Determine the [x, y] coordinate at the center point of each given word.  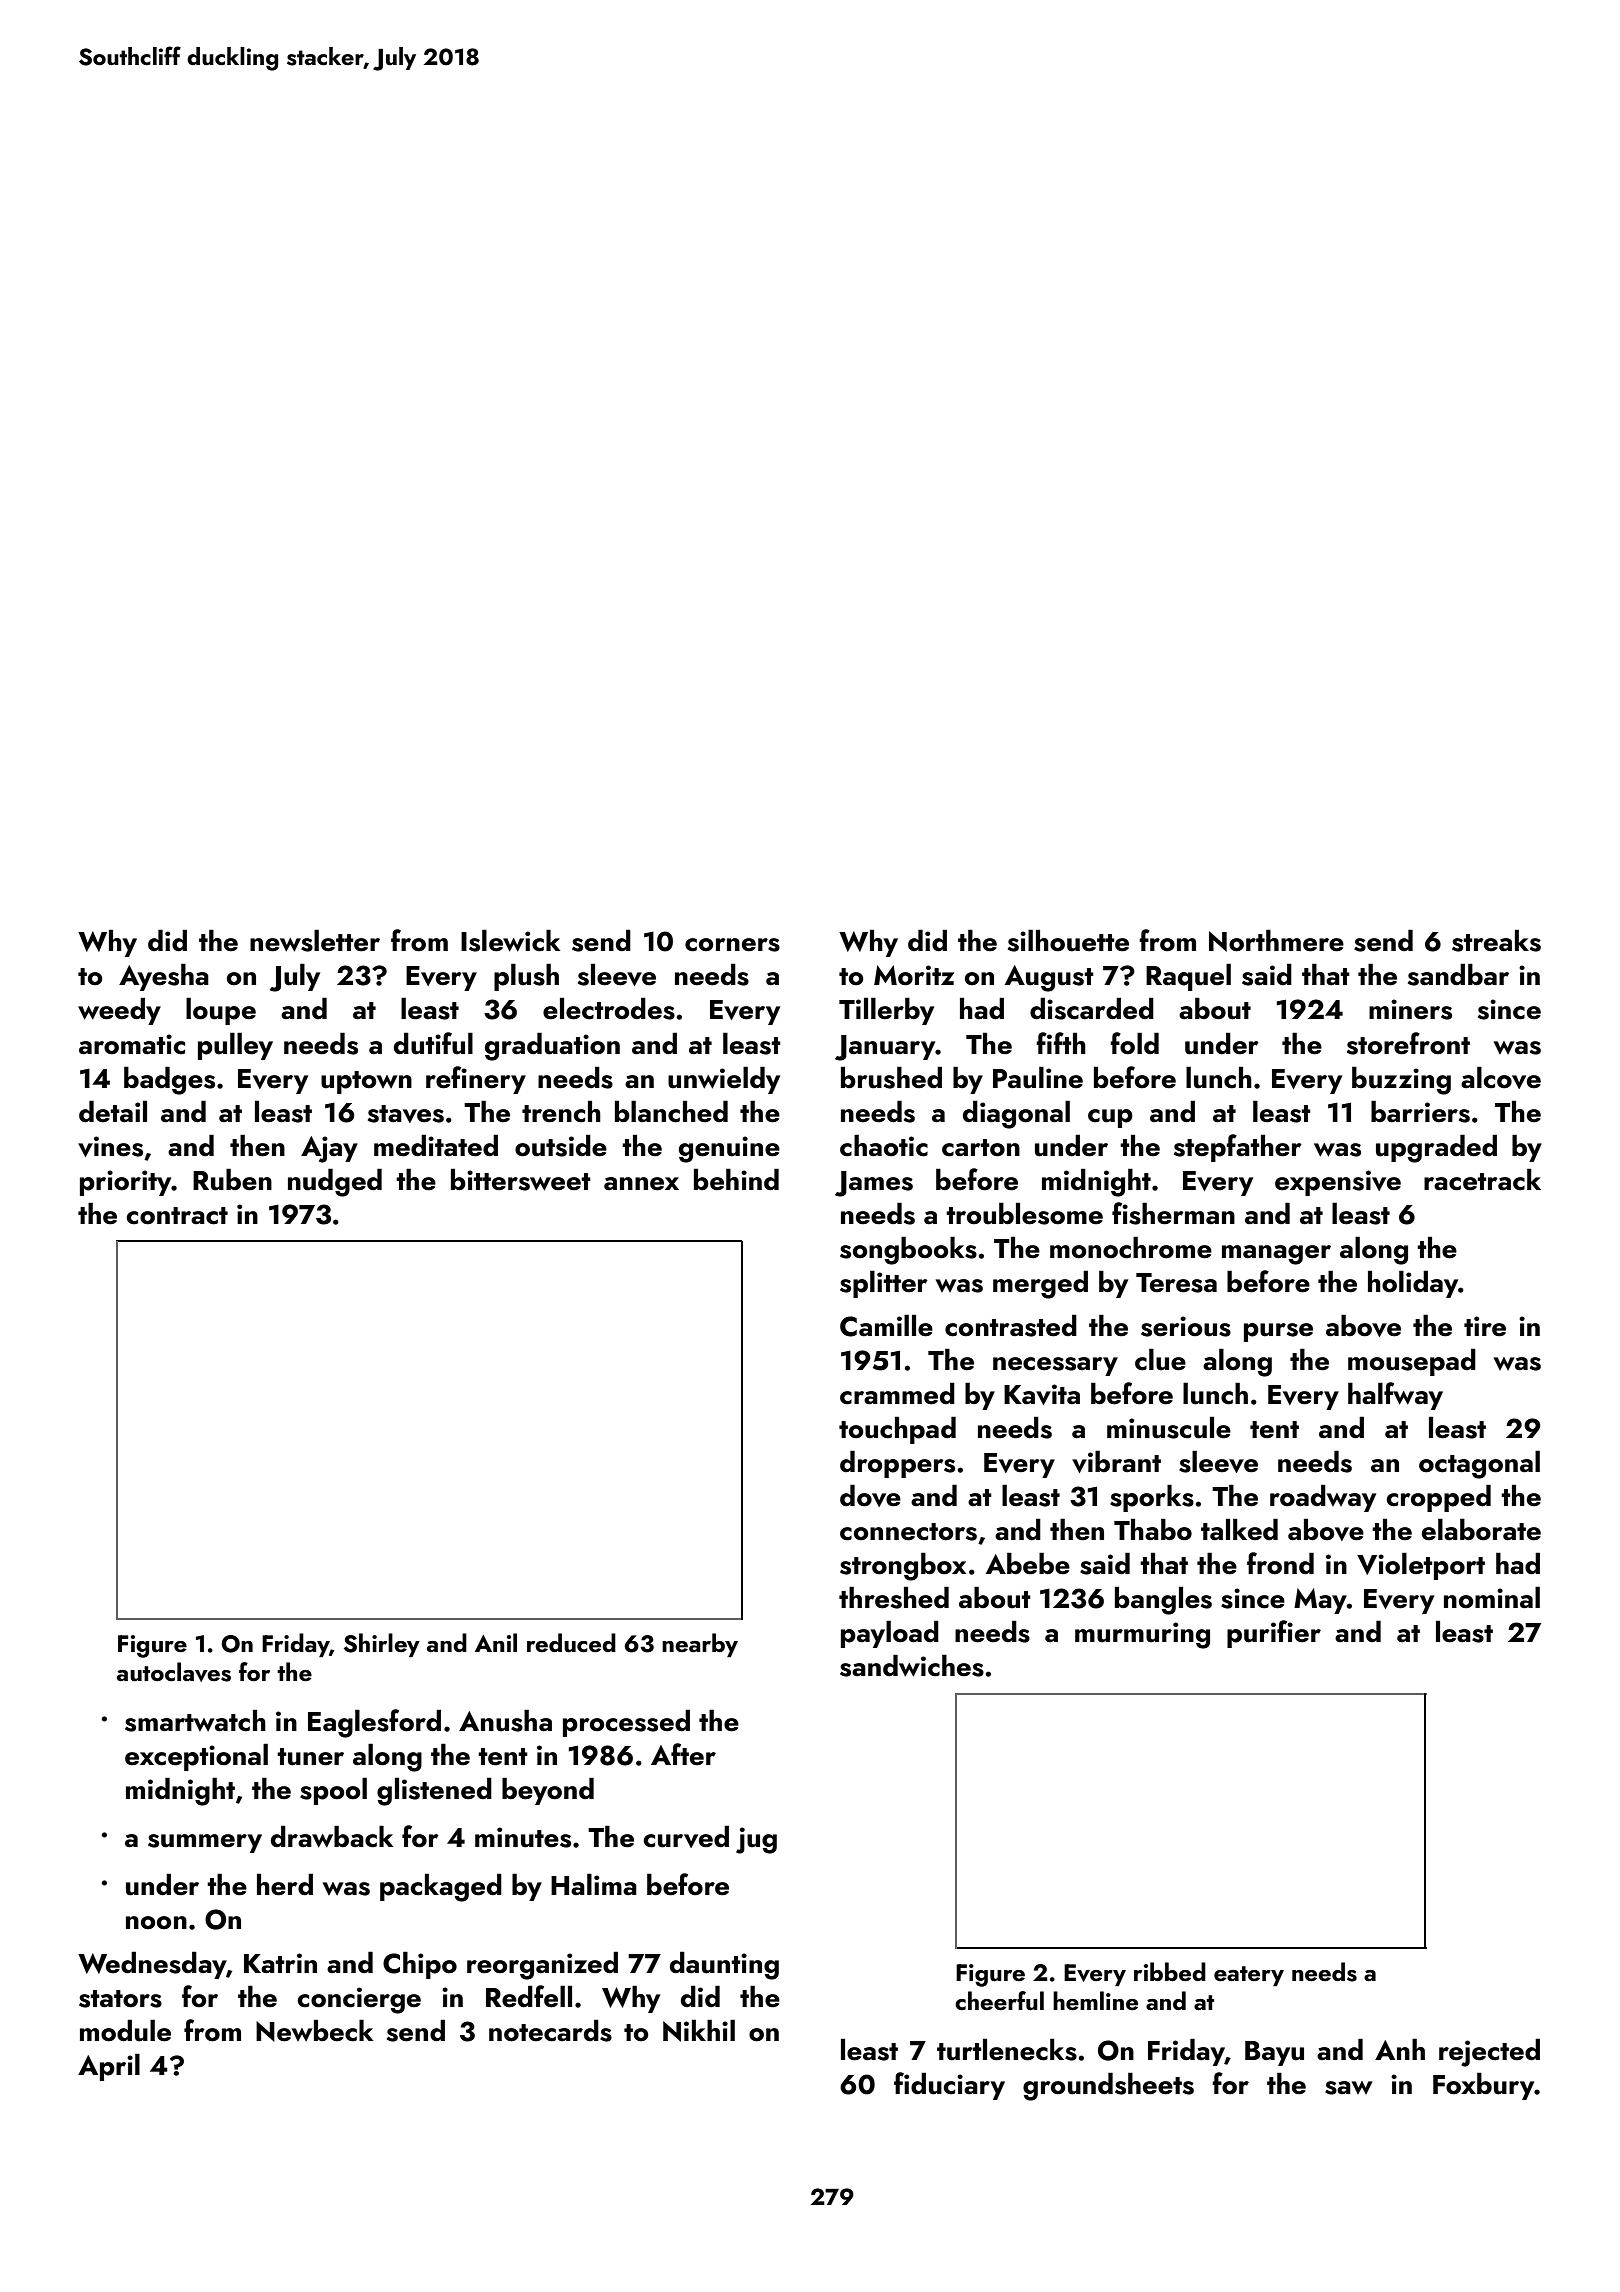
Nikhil [699, 2030]
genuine [729, 1149]
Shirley [382, 1645]
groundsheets [1108, 2086]
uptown [366, 1082]
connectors [908, 1532]
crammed [897, 1393]
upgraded [1436, 1148]
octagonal [1479, 1464]
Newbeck [314, 2030]
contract [177, 1216]
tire [1485, 1326]
